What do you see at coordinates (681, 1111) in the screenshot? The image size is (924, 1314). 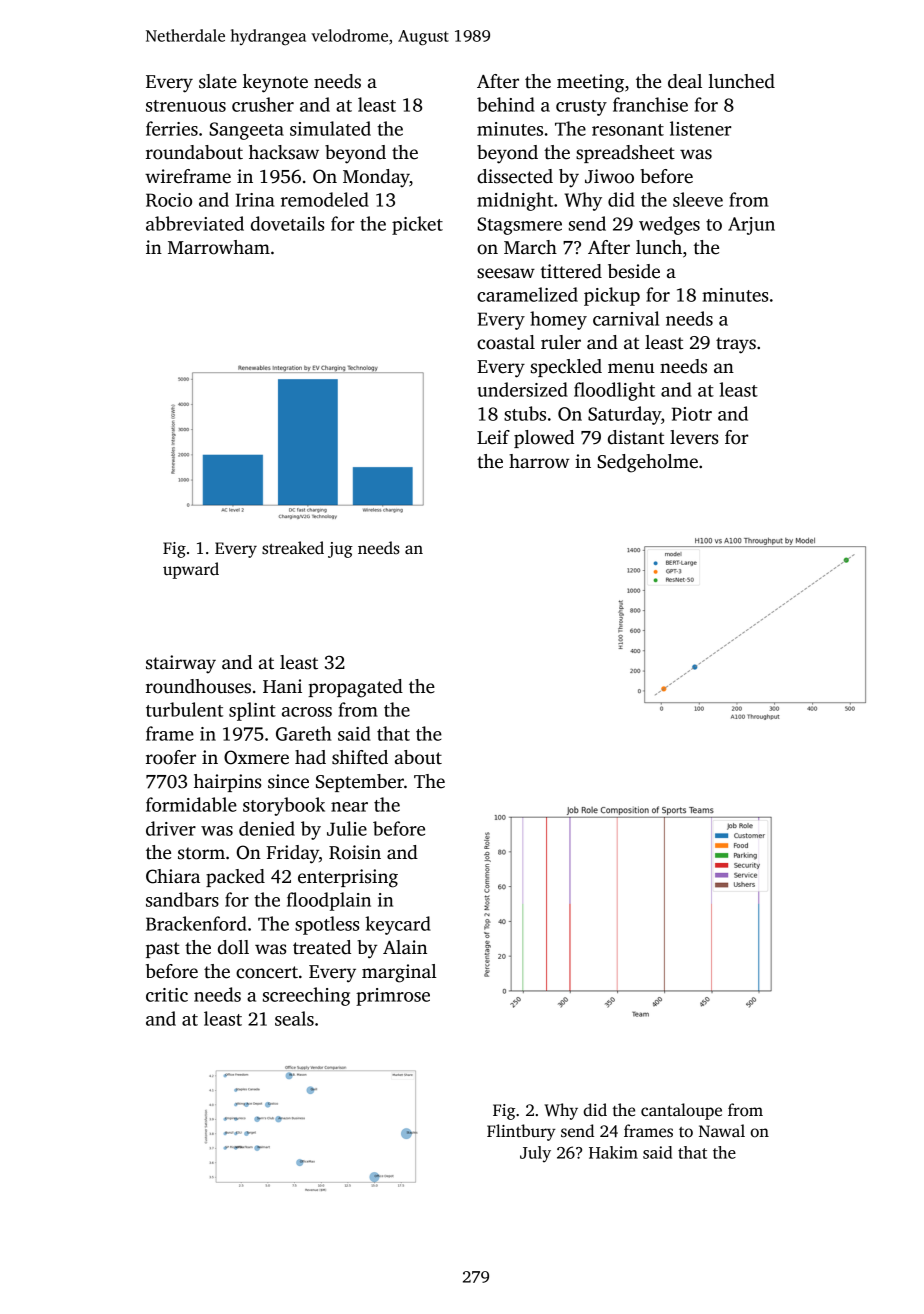 I see `cantaloupe` at bounding box center [681, 1111].
